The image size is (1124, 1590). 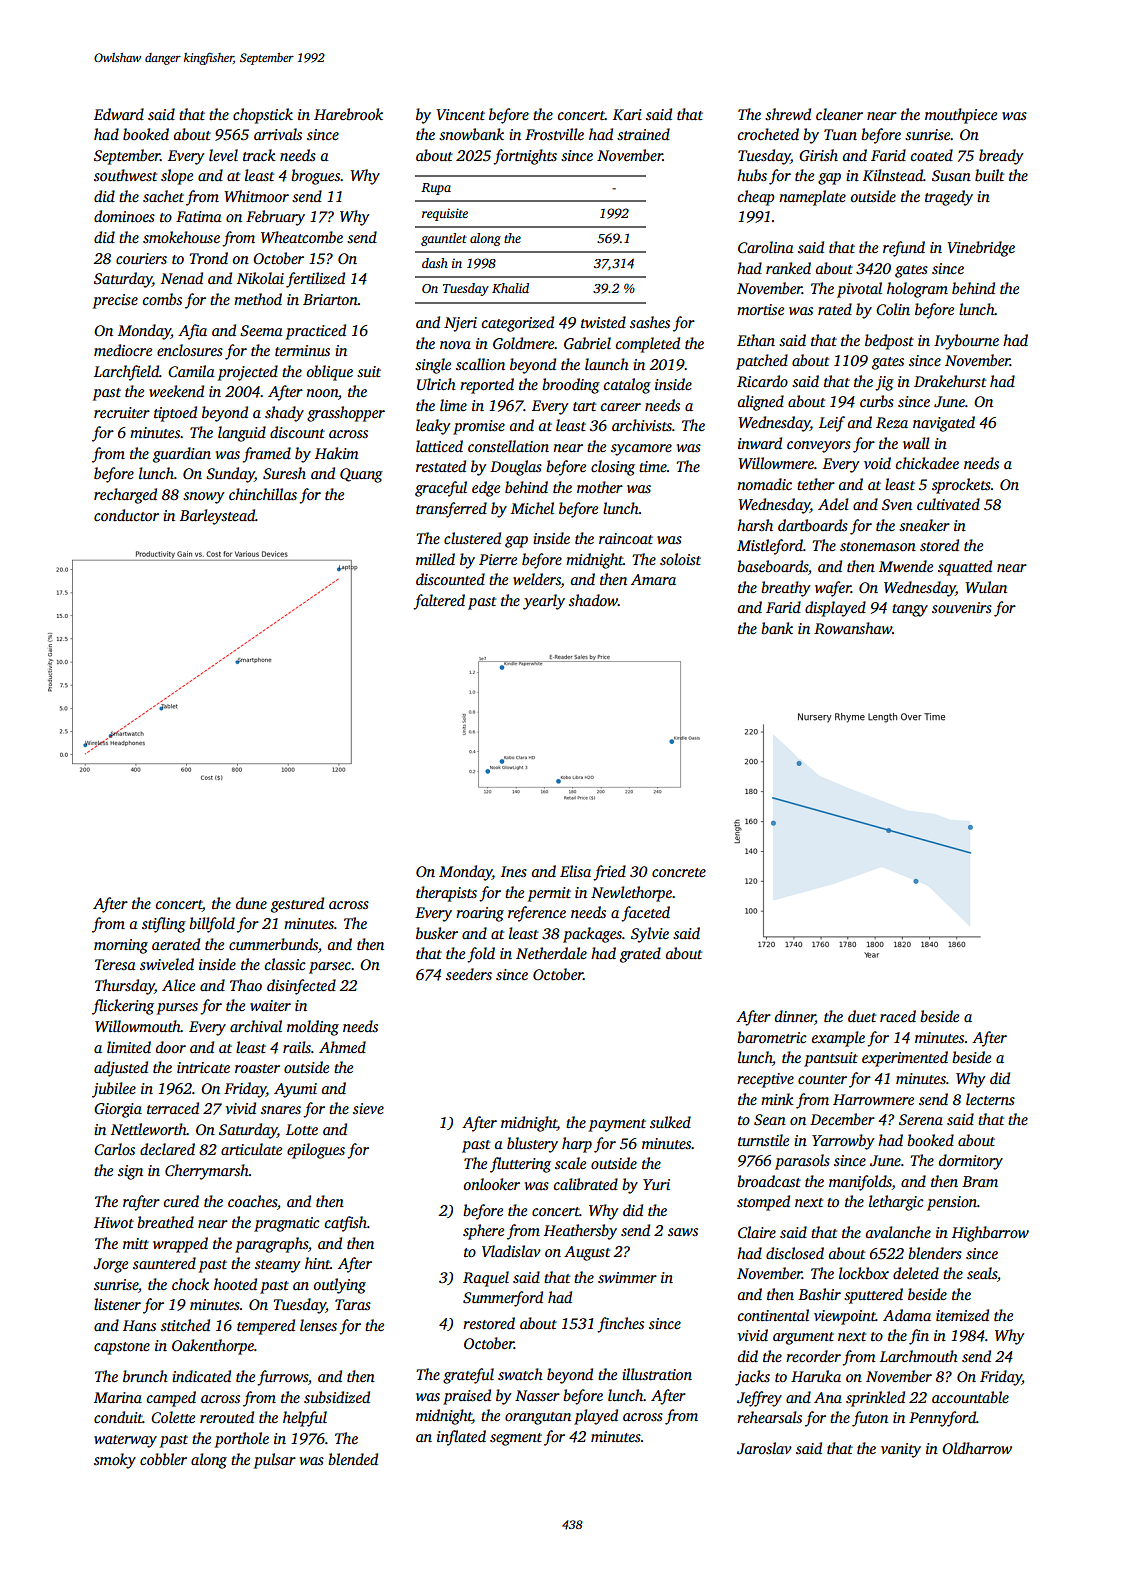 I want to click on catfish, so click(x=346, y=1224).
